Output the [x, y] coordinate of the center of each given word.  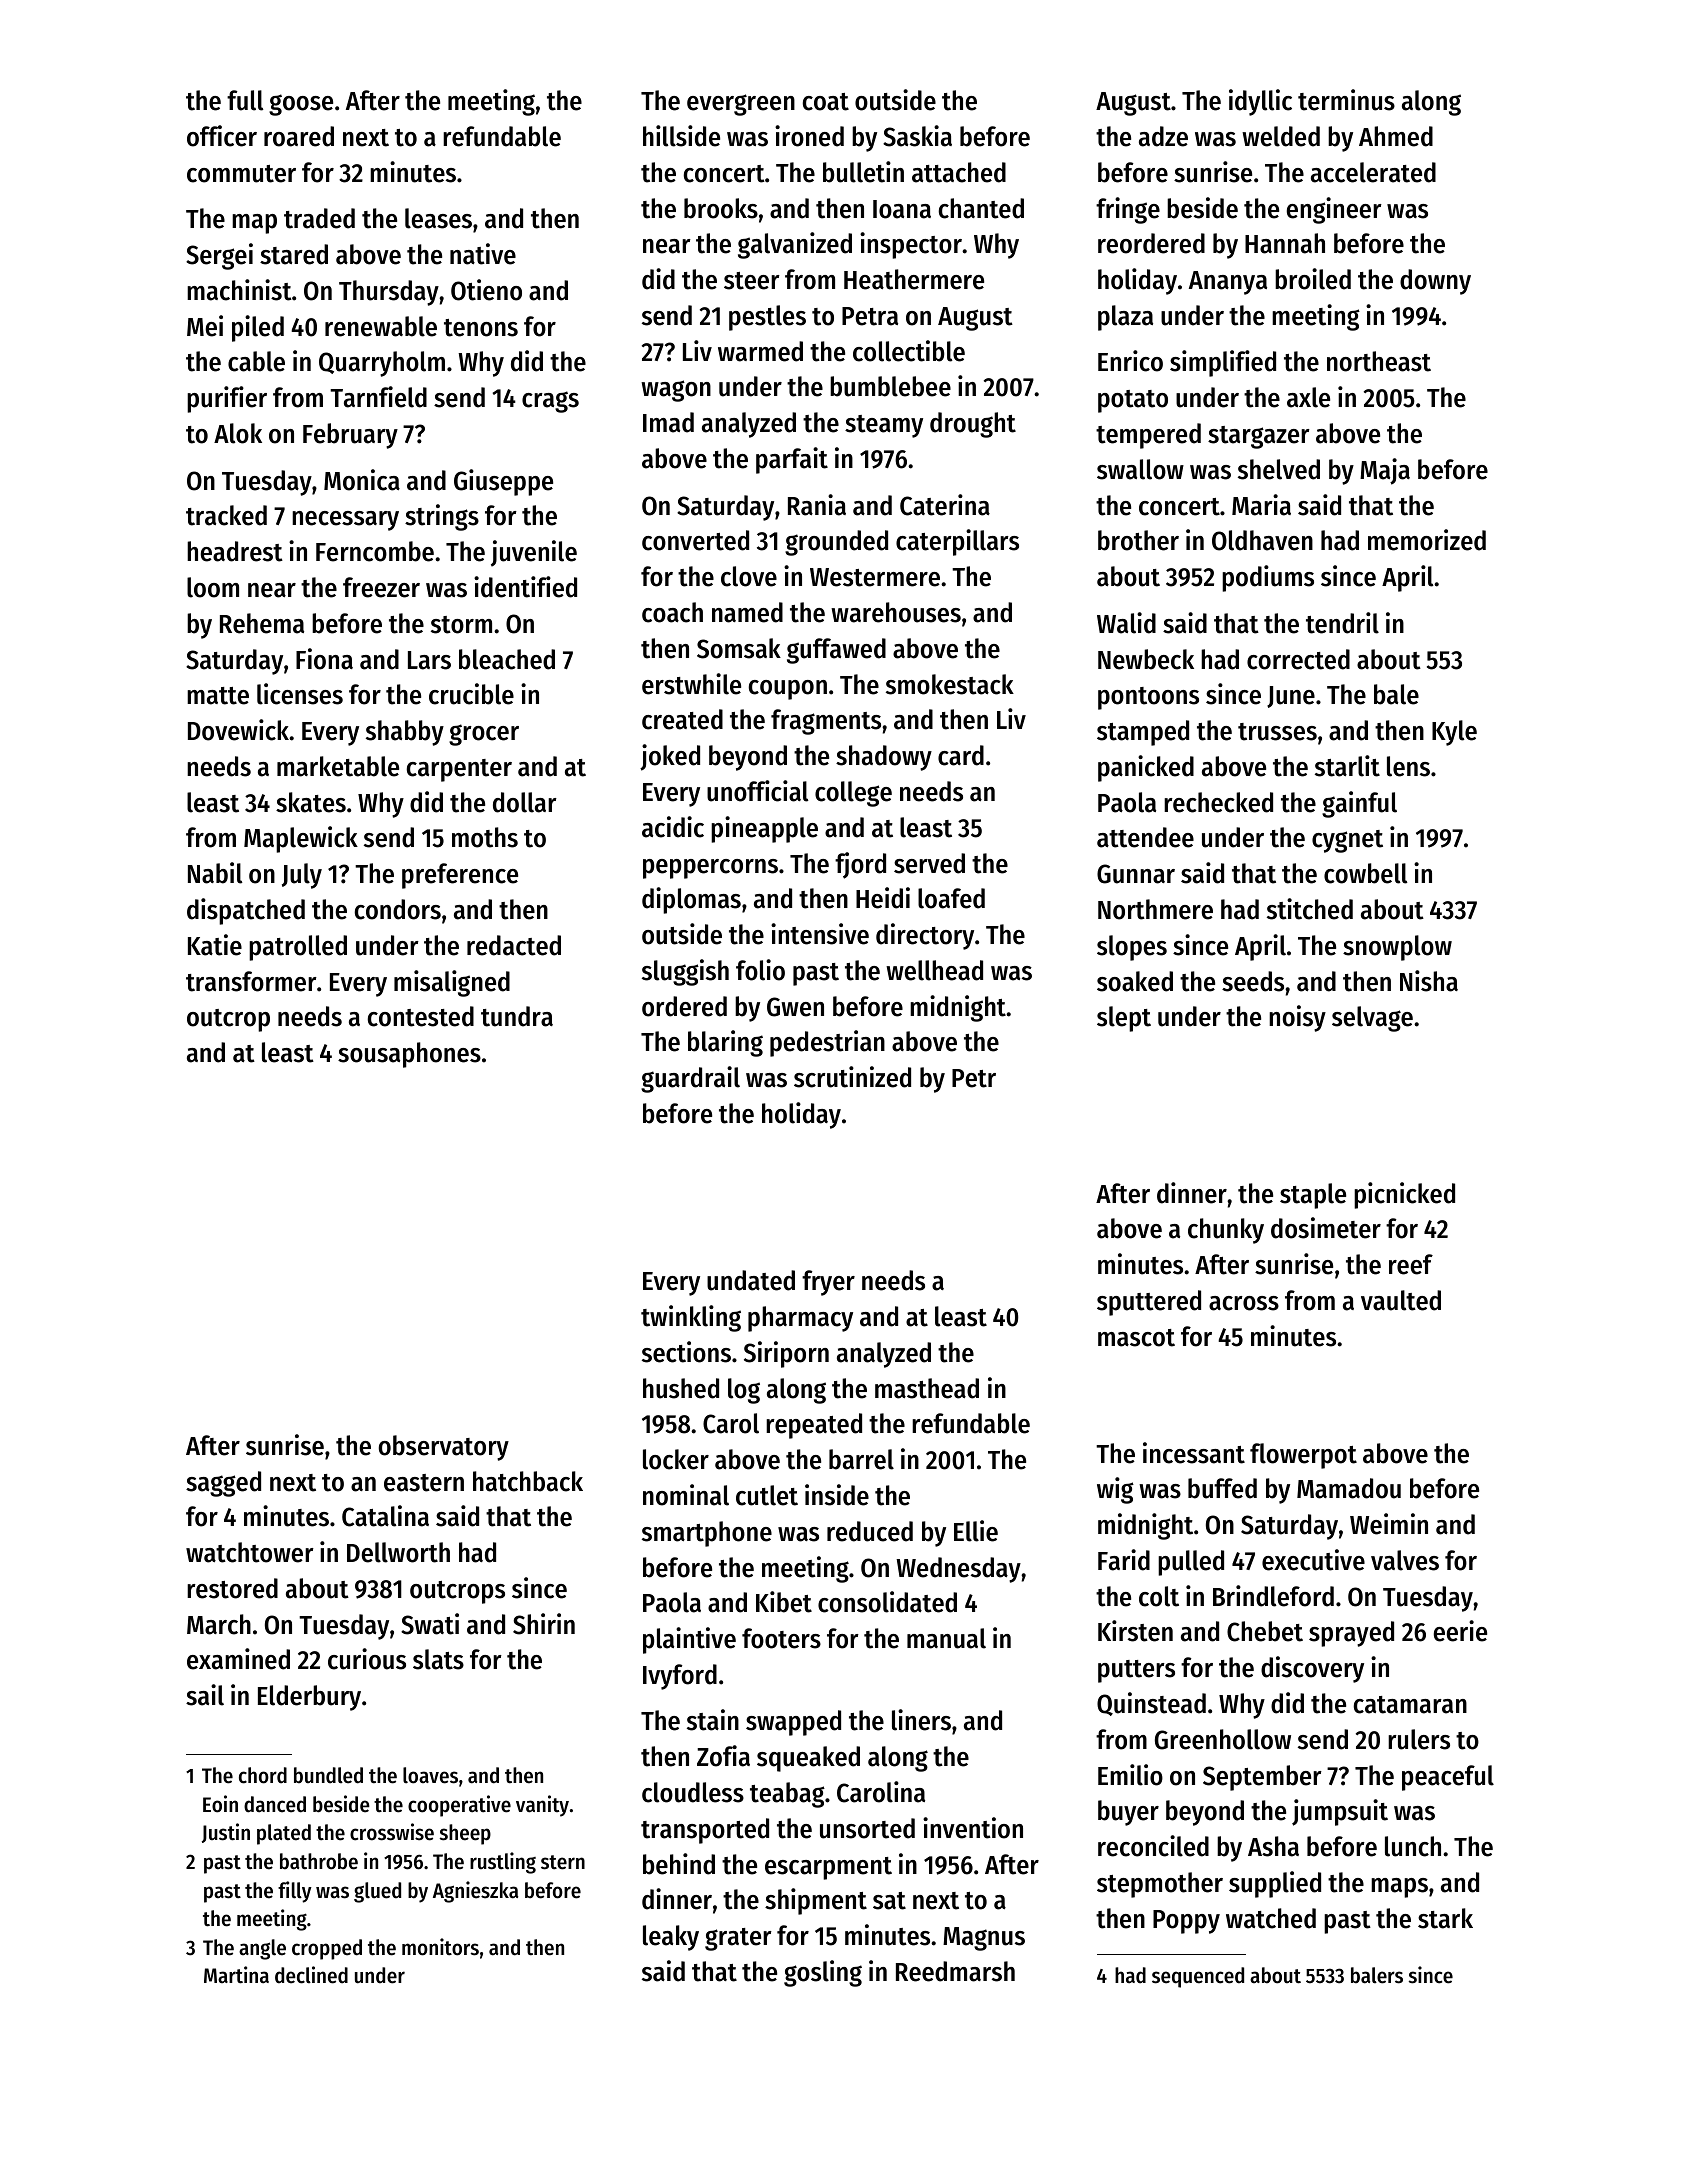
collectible [909, 351]
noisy [1297, 1018]
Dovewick [238, 730]
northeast [1379, 361]
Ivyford [680, 1677]
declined [311, 1975]
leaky [671, 1938]
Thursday [389, 293]
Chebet [1265, 1631]
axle [1308, 397]
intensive [820, 934]
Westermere [875, 577]
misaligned [452, 983]
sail [205, 1695]
